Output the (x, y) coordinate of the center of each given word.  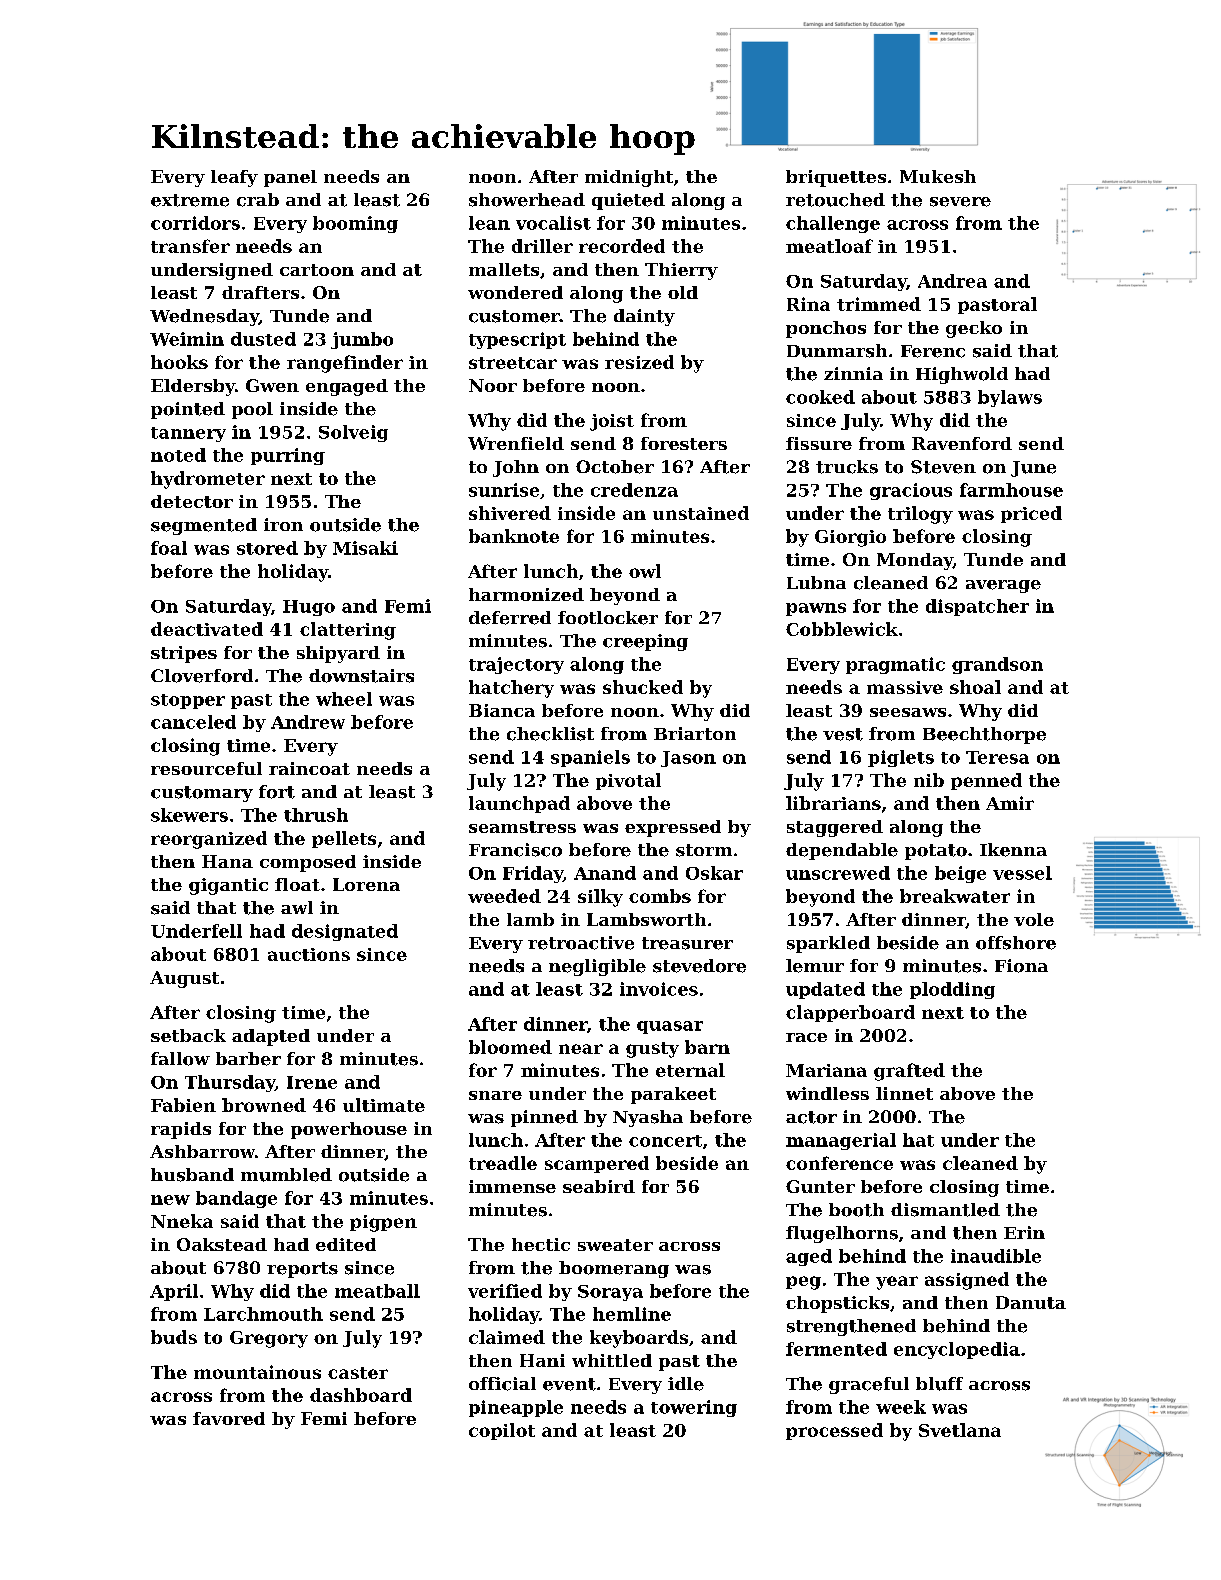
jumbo (362, 340)
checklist (550, 734)
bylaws (1010, 398)
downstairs (361, 676)
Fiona (1021, 966)
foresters (684, 443)
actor (811, 1117)
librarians (833, 803)
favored (229, 1418)
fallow (180, 1059)
